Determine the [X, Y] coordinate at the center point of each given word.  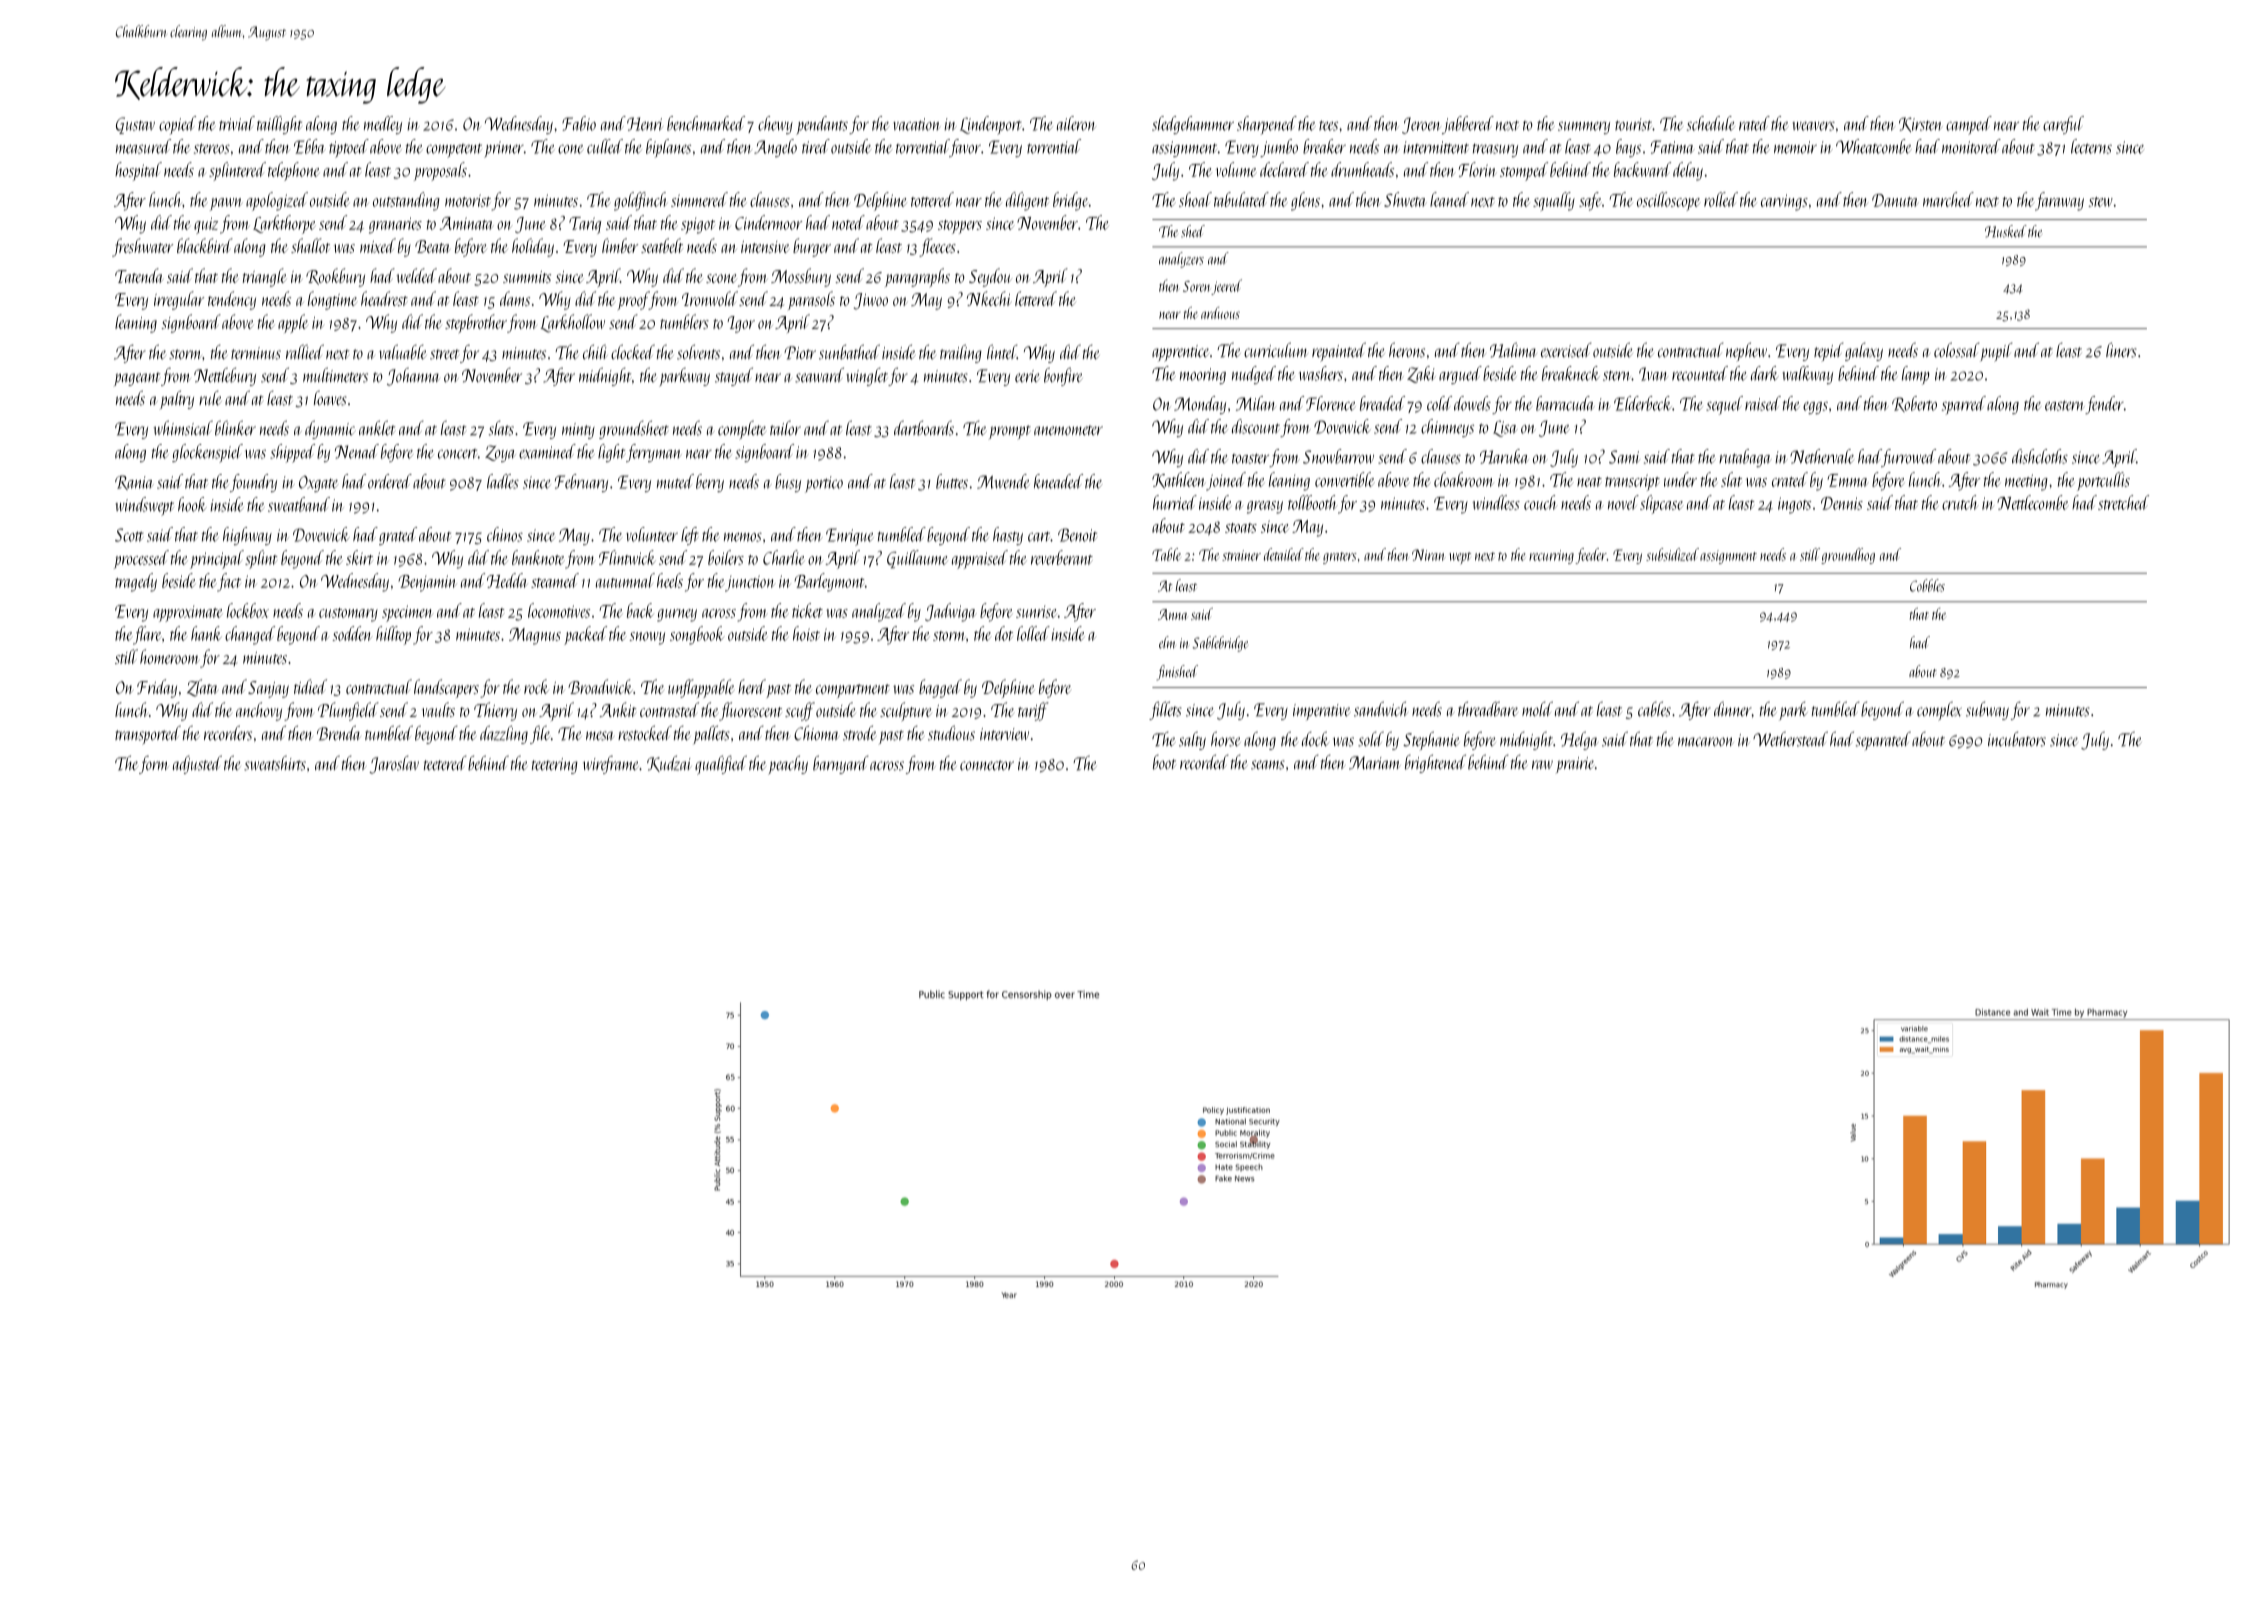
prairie [1575, 765]
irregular [179, 300]
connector [987, 765]
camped [1969, 125]
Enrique [850, 537]
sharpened [1267, 125]
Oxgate [318, 484]
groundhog [1848, 556]
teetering [555, 766]
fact [229, 582]
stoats [1241, 528]
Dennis [1842, 503]
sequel [1724, 405]
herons [1407, 350]
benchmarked [706, 123]
